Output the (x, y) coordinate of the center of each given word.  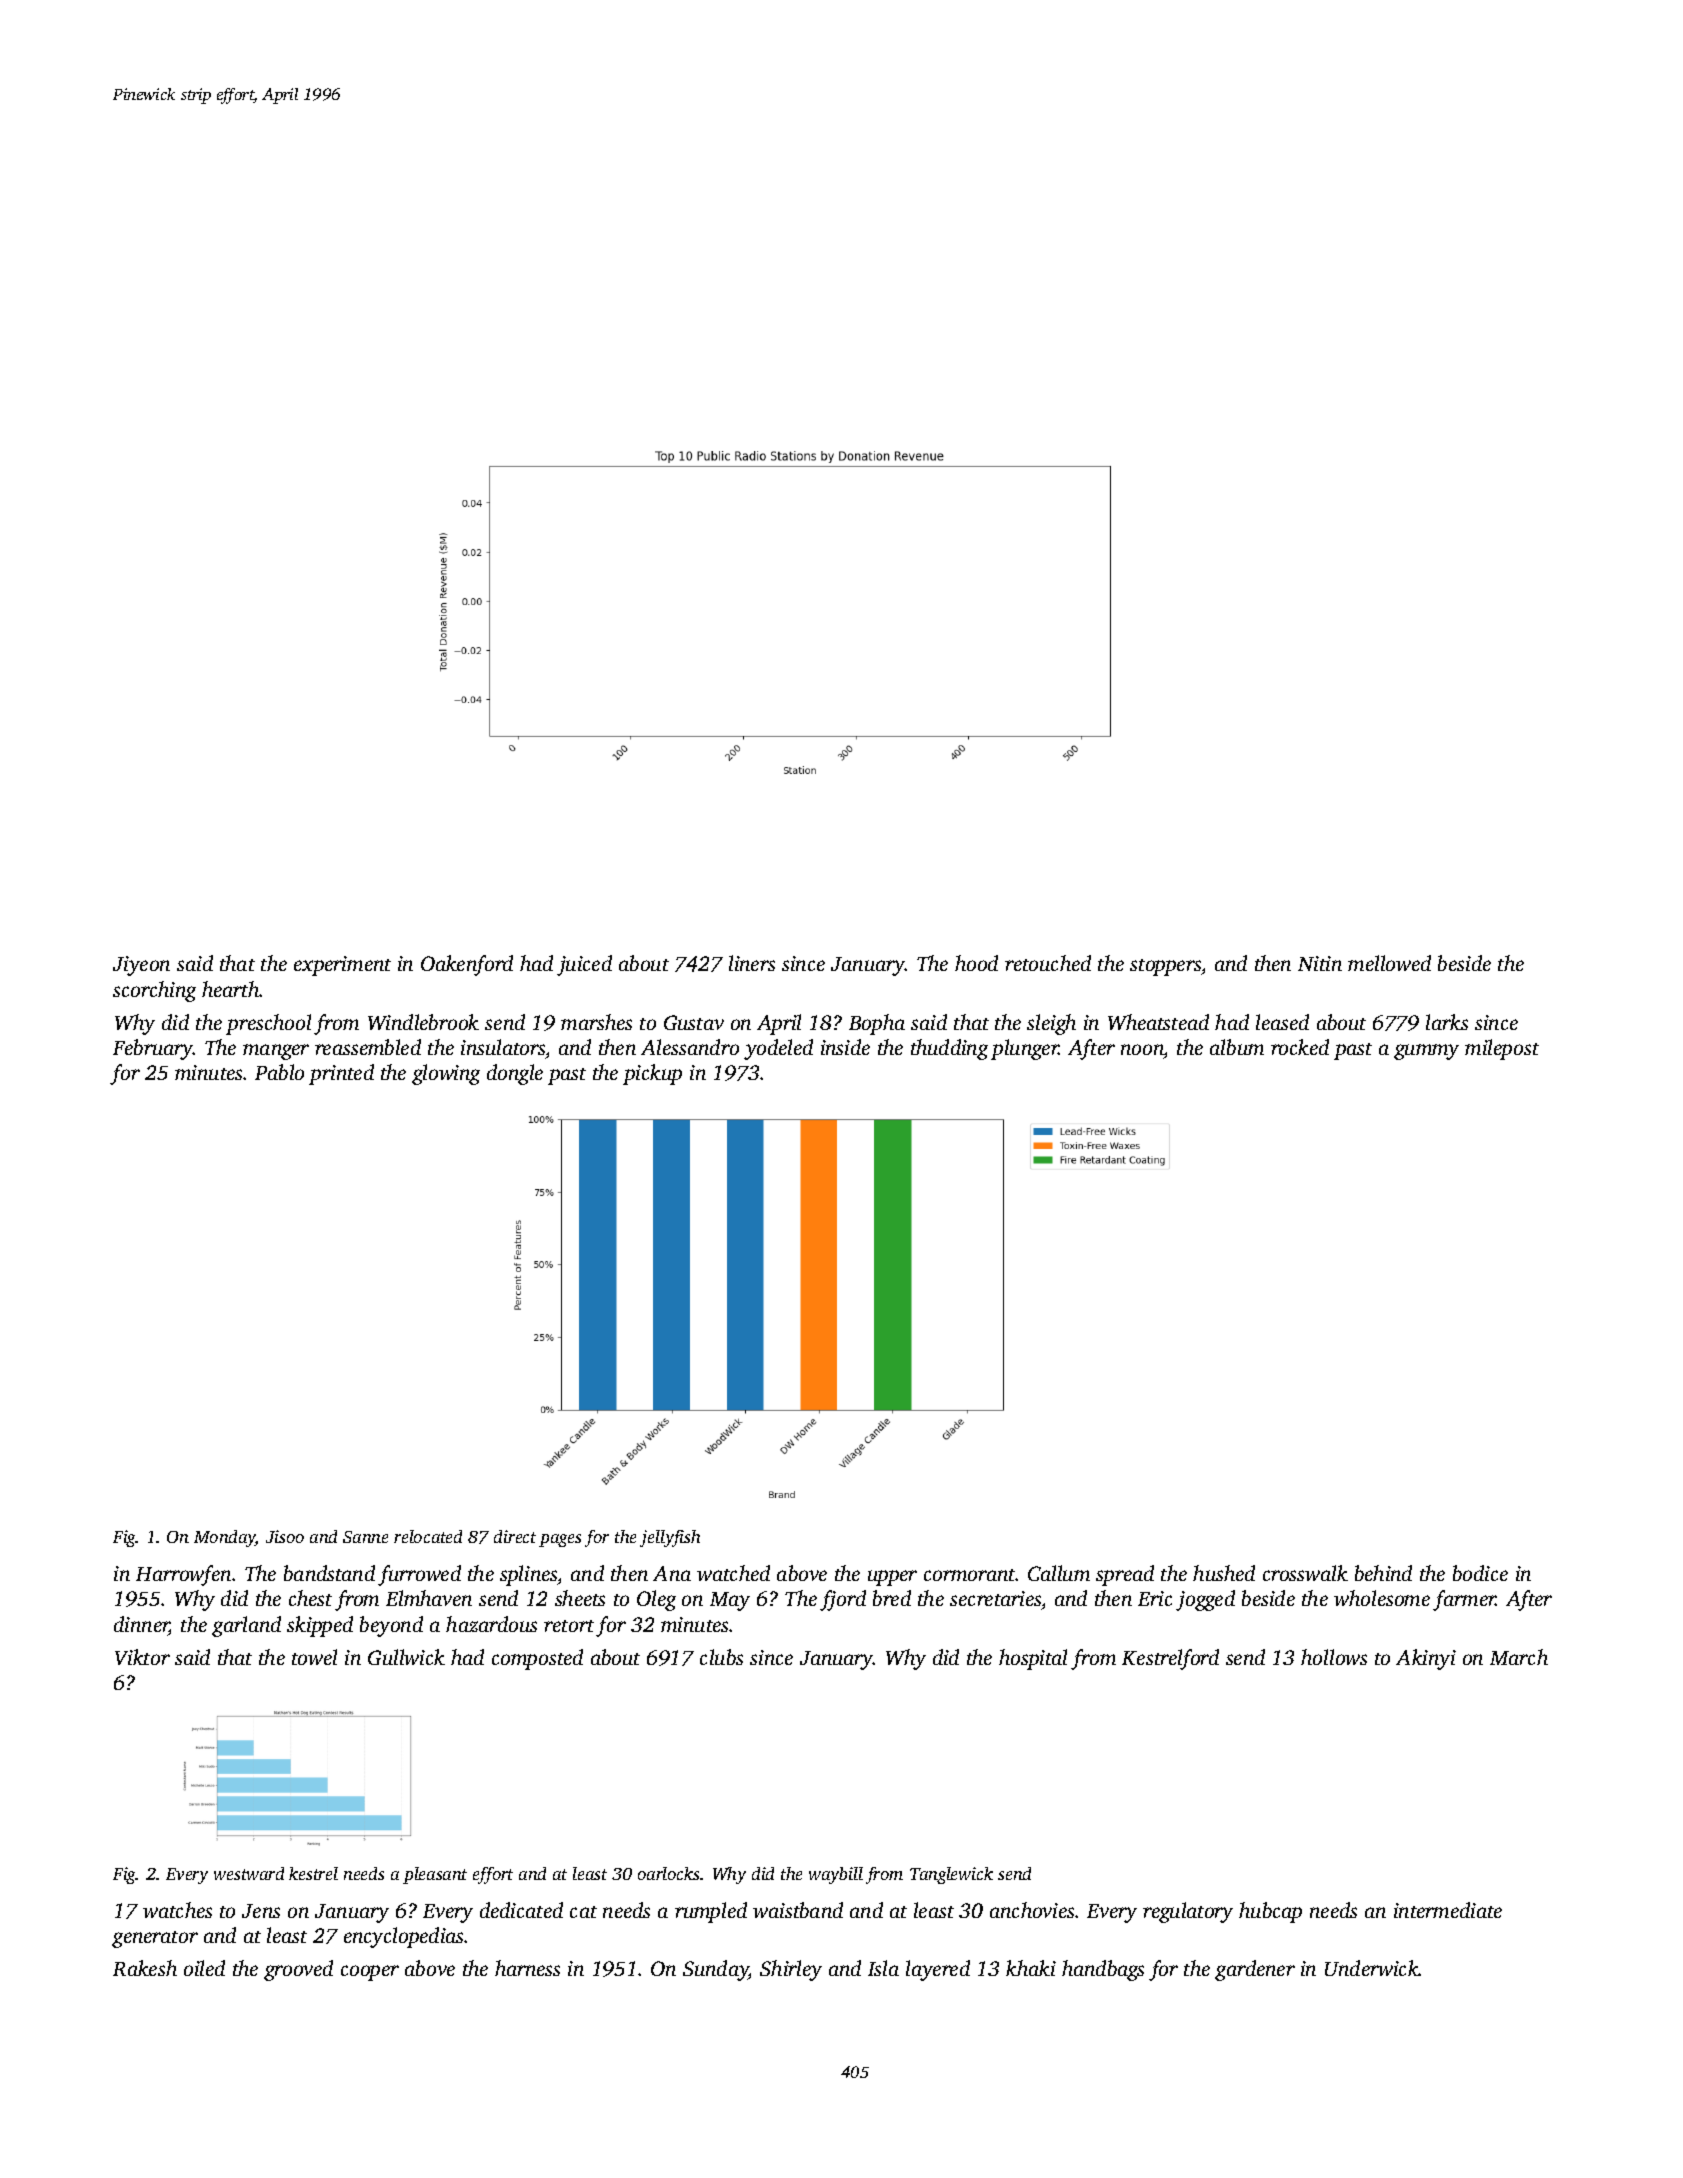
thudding (949, 1049)
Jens (261, 1911)
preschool (268, 1024)
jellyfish (670, 1538)
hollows (1334, 1657)
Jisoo (285, 1536)
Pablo (279, 1072)
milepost (1502, 1049)
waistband (798, 1910)
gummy (1426, 1052)
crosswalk (1305, 1573)
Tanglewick (951, 1875)
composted (537, 1659)
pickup (652, 1074)
